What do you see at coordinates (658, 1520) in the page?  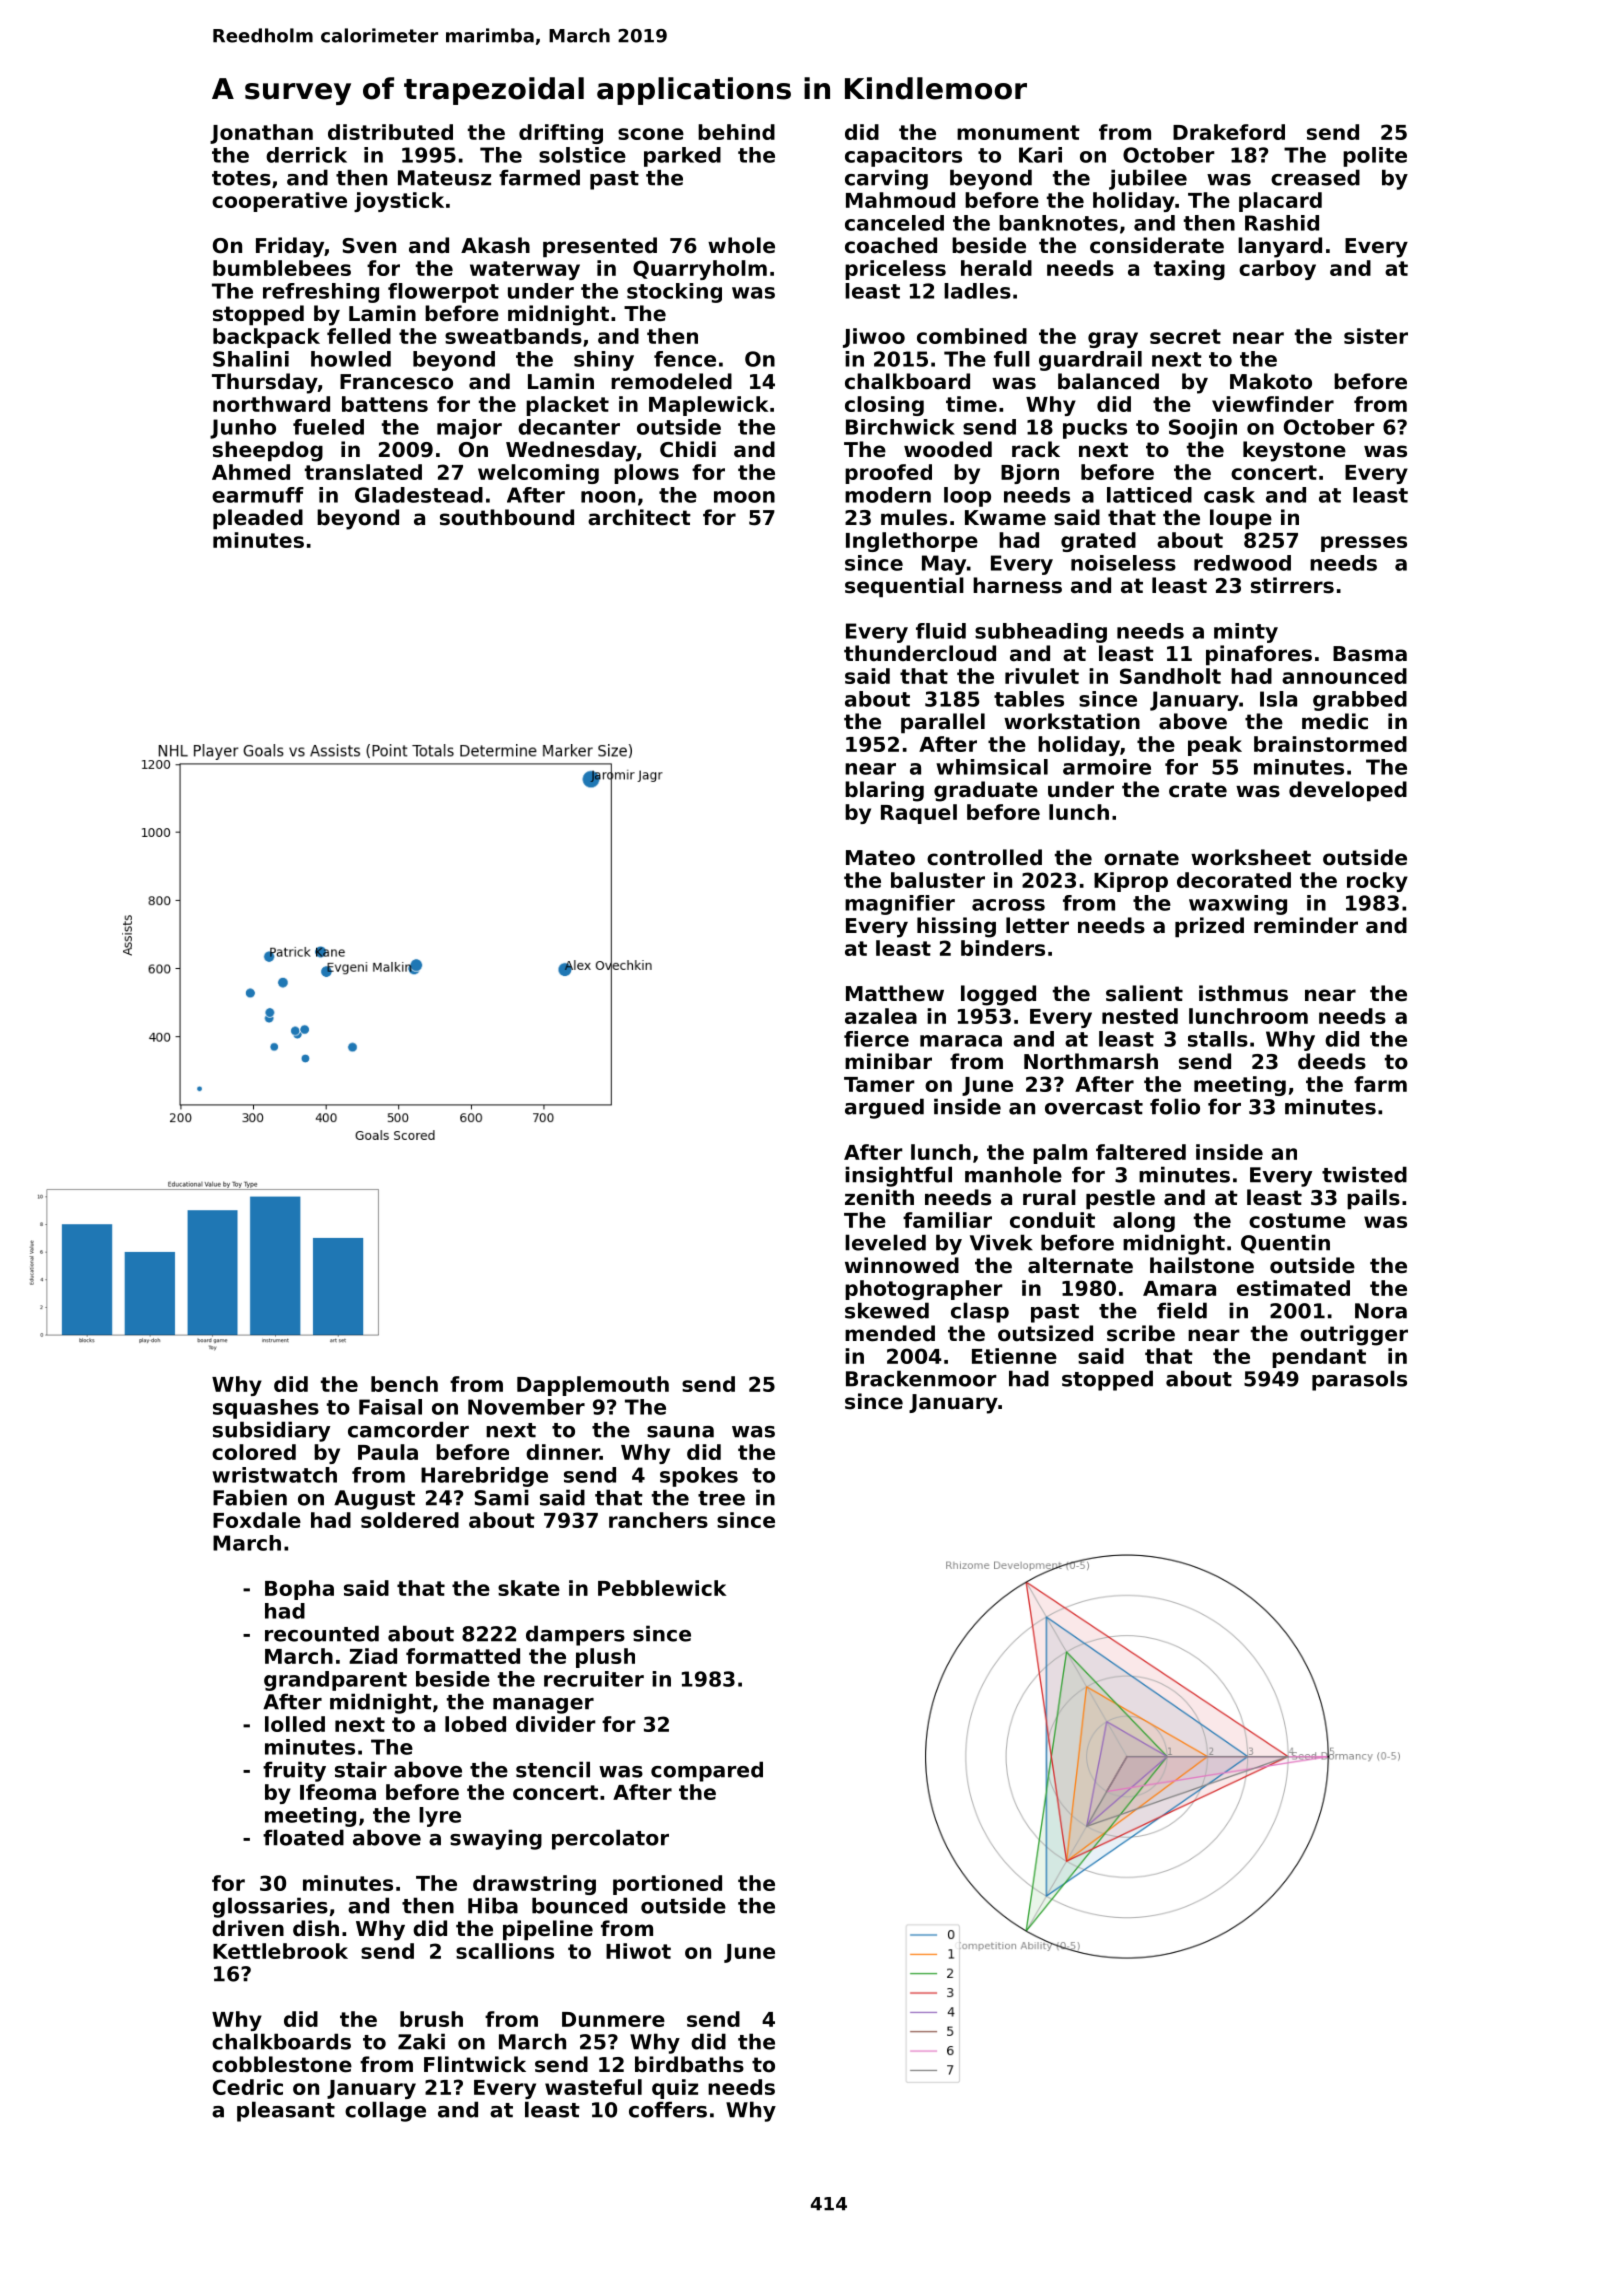 I see `ranchers` at bounding box center [658, 1520].
